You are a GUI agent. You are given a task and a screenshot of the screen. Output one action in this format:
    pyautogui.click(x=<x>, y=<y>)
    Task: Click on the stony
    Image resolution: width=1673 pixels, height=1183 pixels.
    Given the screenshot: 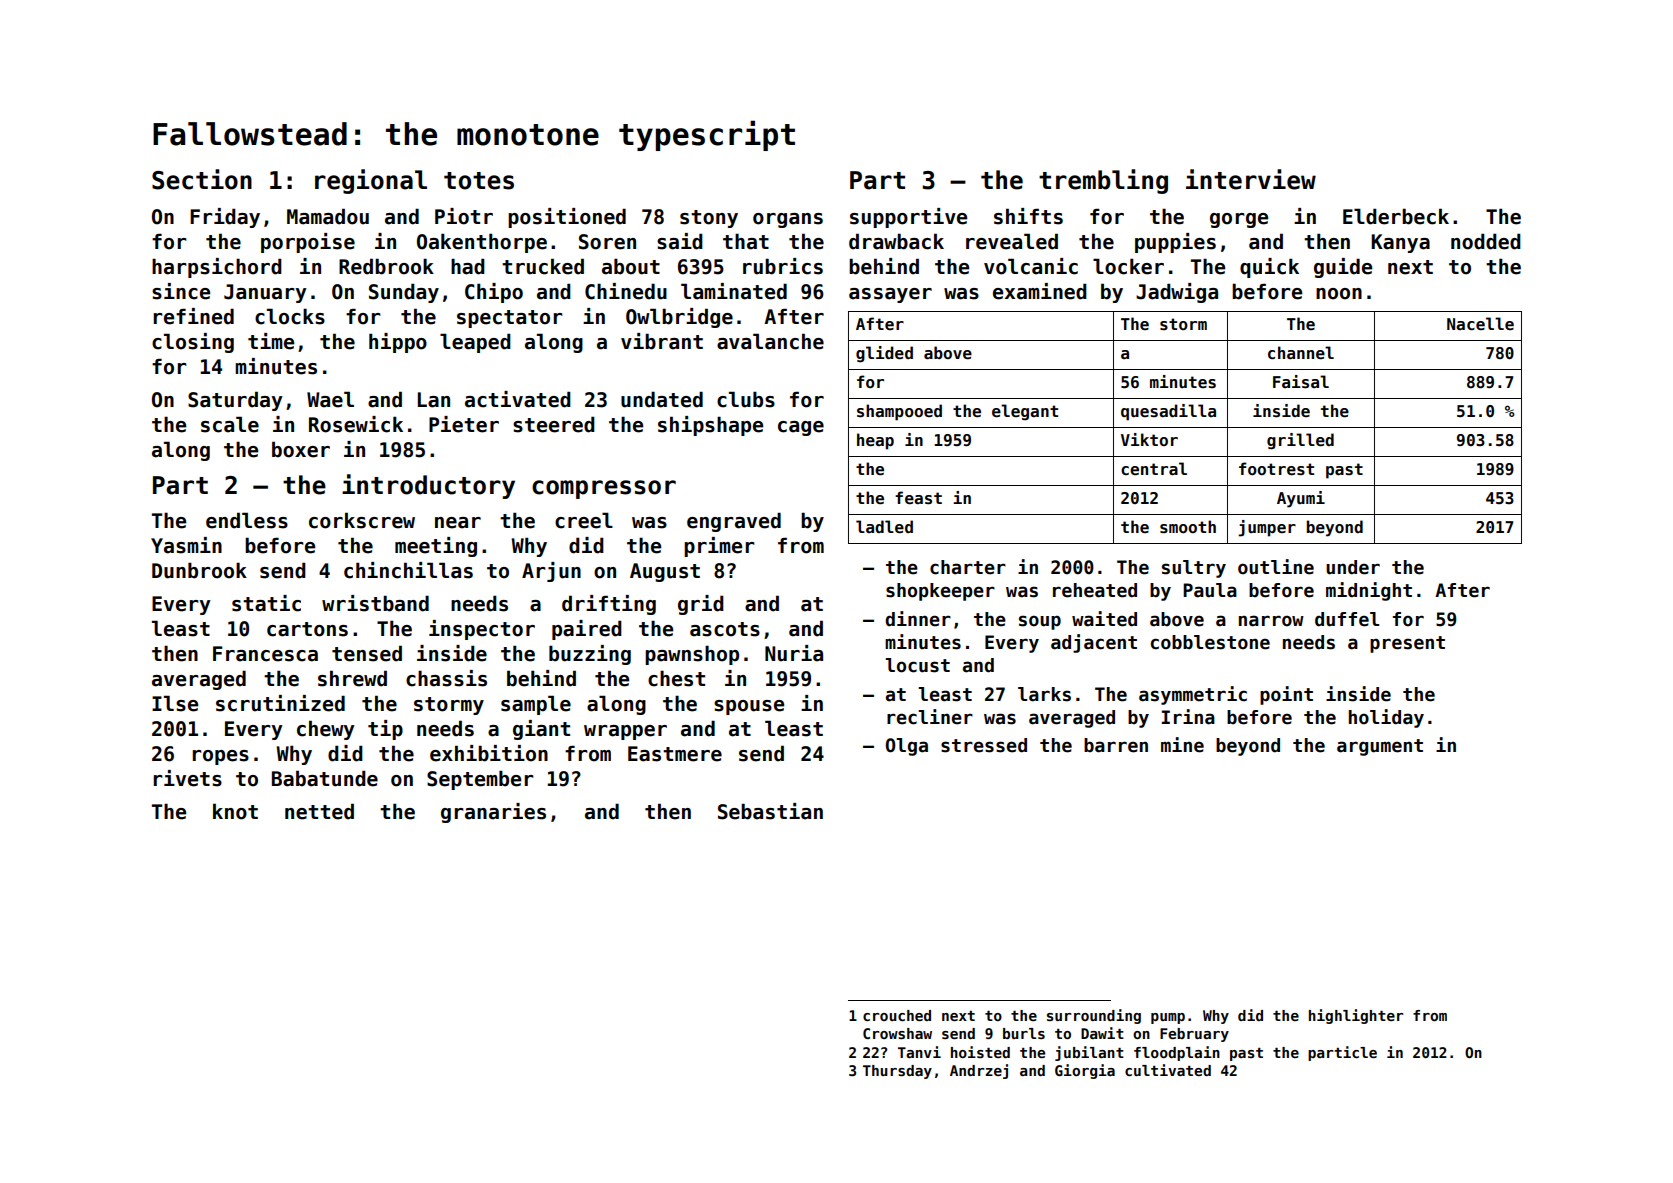 What is the action you would take?
    pyautogui.click(x=709, y=219)
